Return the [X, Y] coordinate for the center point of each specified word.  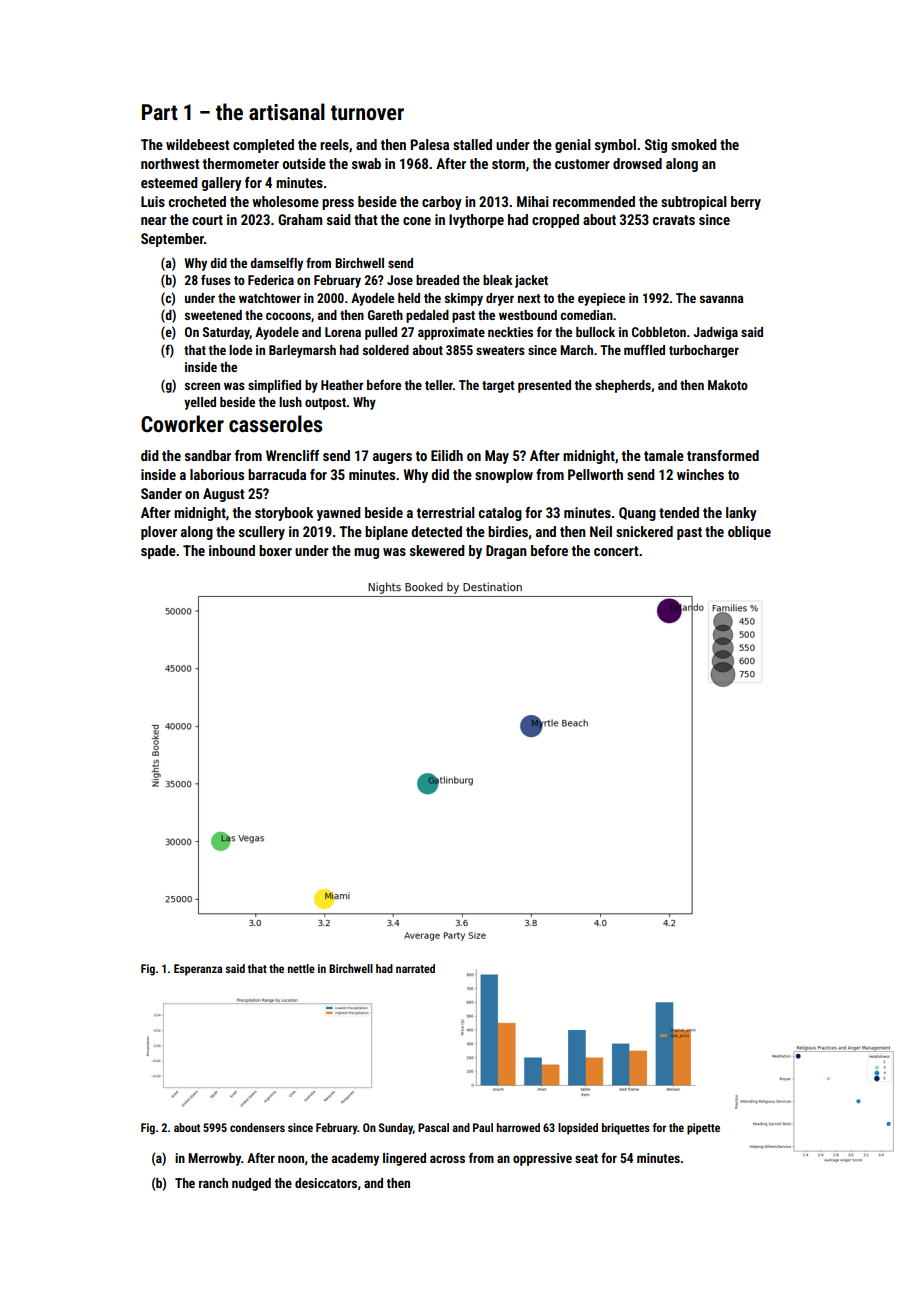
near [154, 221]
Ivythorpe [476, 221]
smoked [694, 144]
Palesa [430, 144]
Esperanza [198, 970]
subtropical [694, 203]
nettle [301, 968]
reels [334, 144]
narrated [415, 968]
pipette [703, 1129]
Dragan [506, 552]
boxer [275, 550]
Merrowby [214, 1159]
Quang [637, 514]
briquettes [626, 1129]
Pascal [433, 1127]
